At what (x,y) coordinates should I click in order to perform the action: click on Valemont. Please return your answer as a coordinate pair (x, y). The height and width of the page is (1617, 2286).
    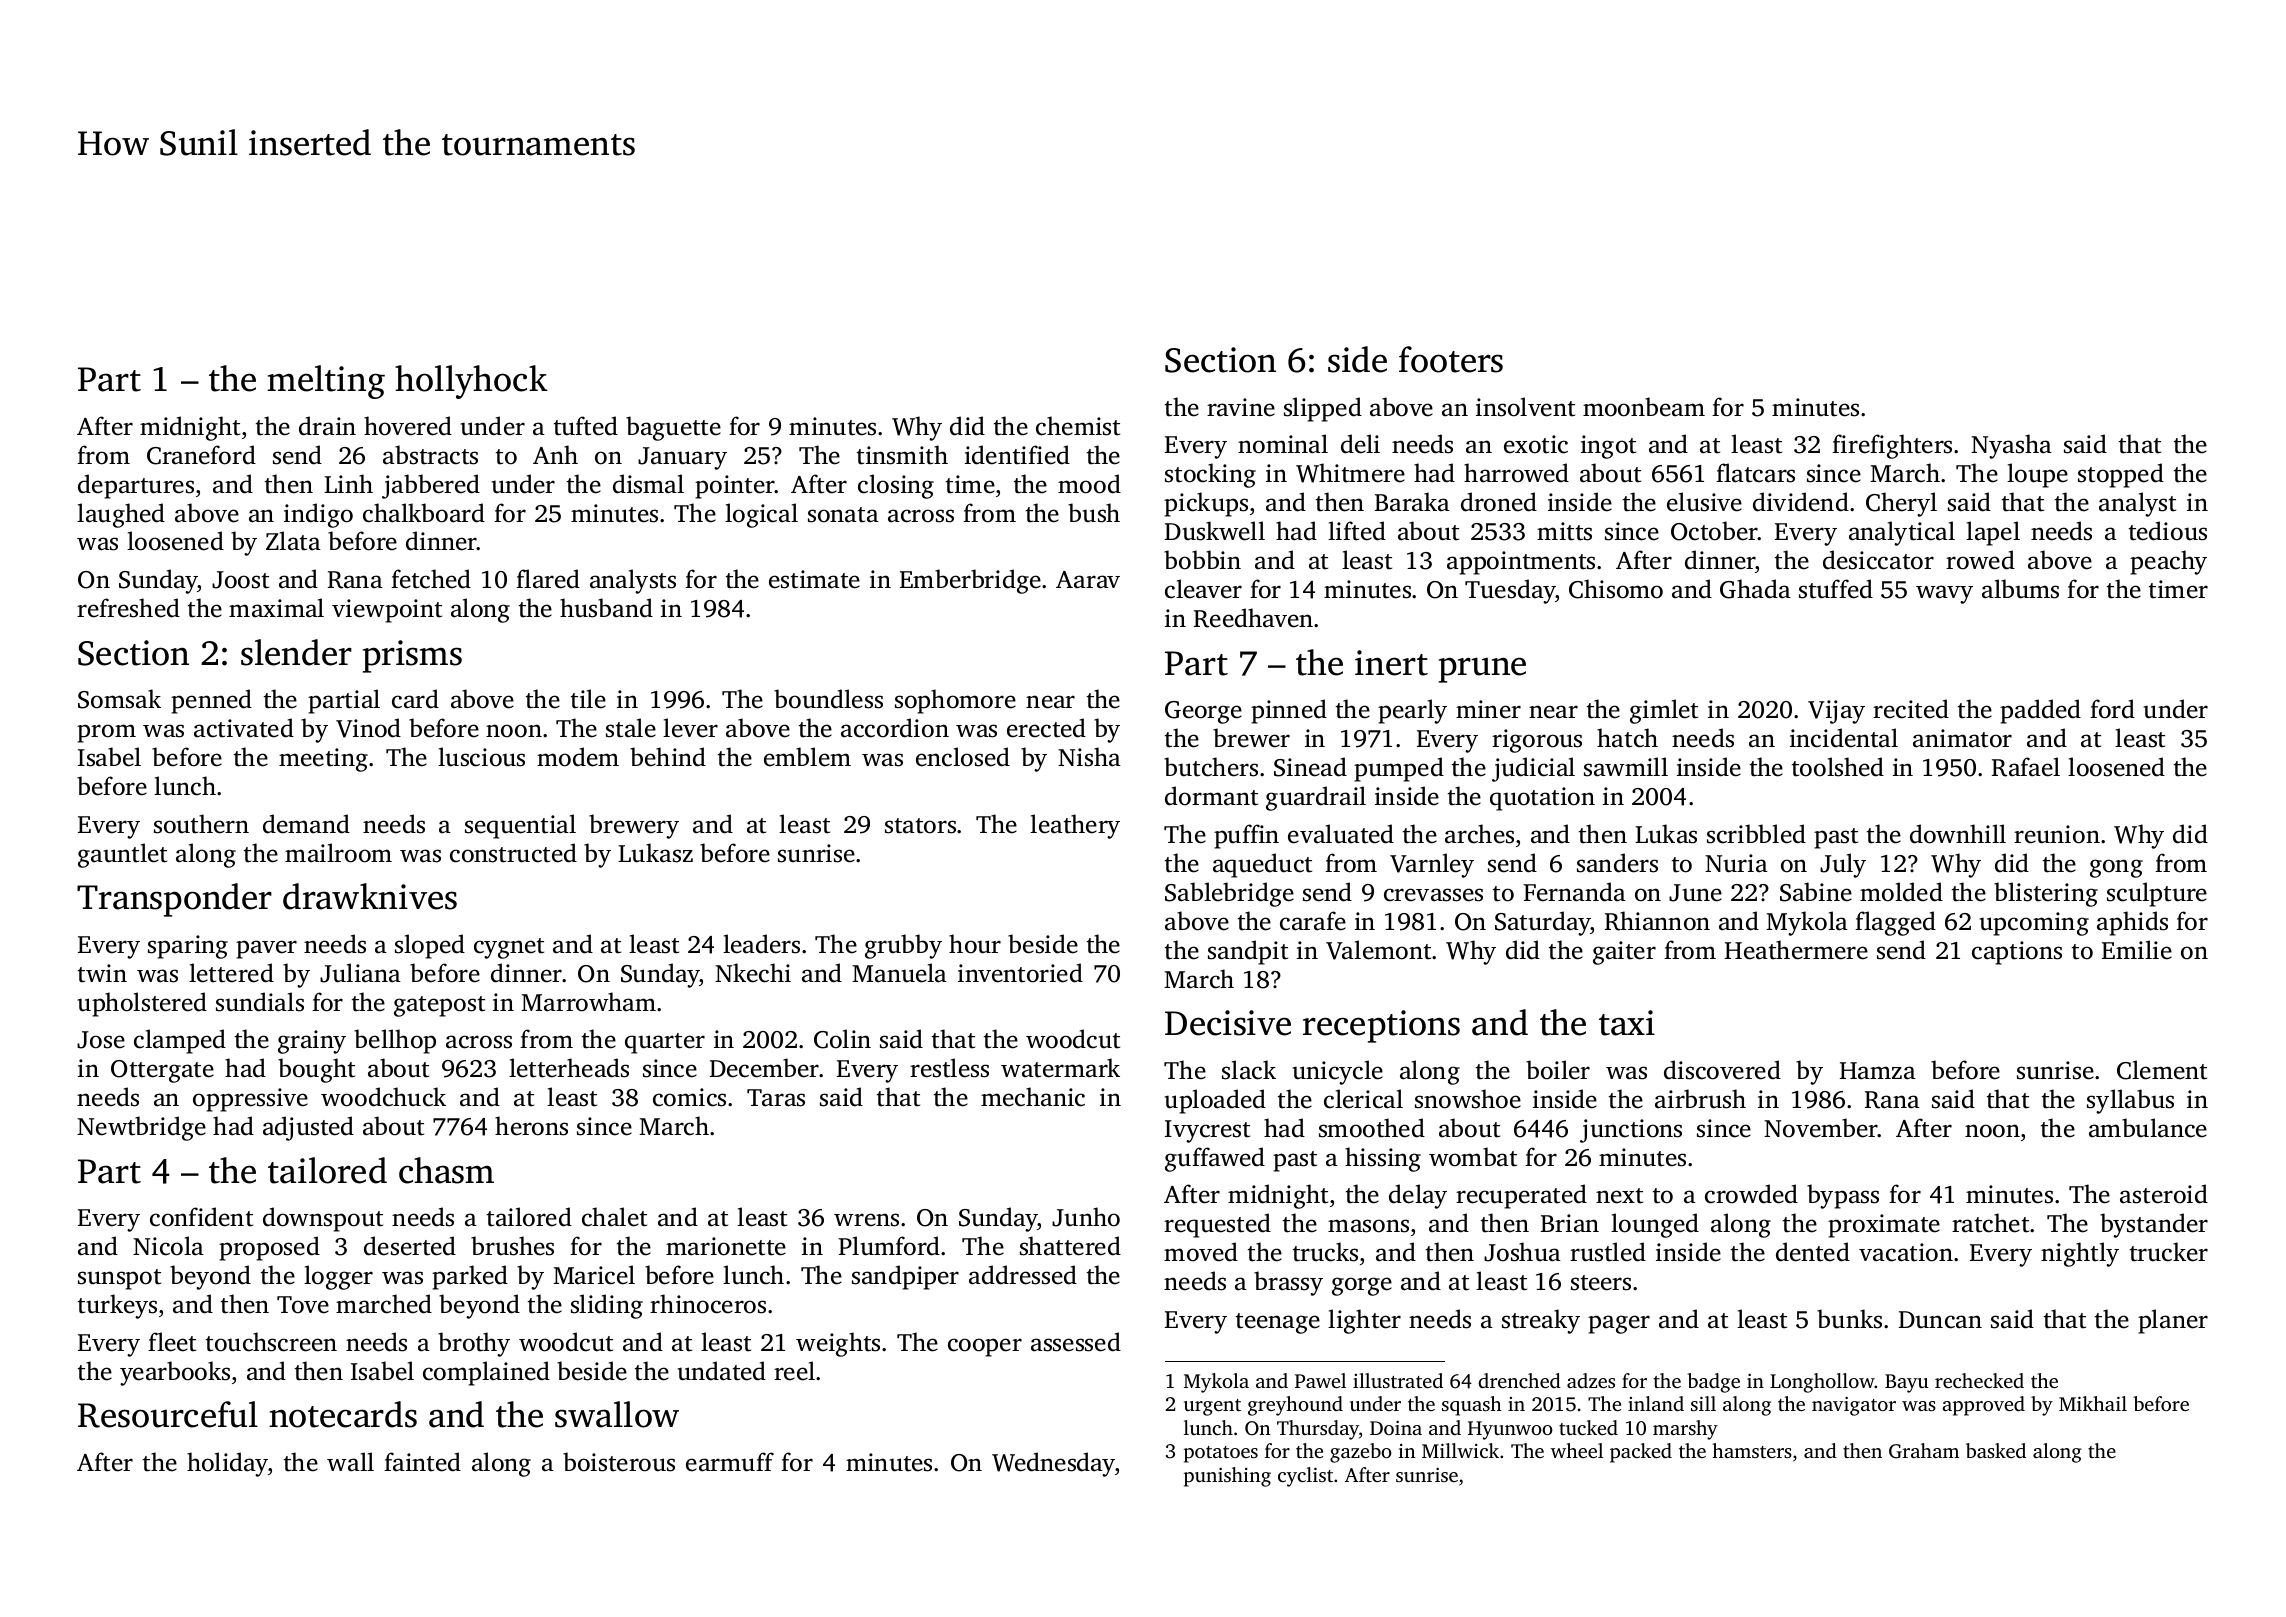
    Looking at the image, I should click on (1378, 950).
